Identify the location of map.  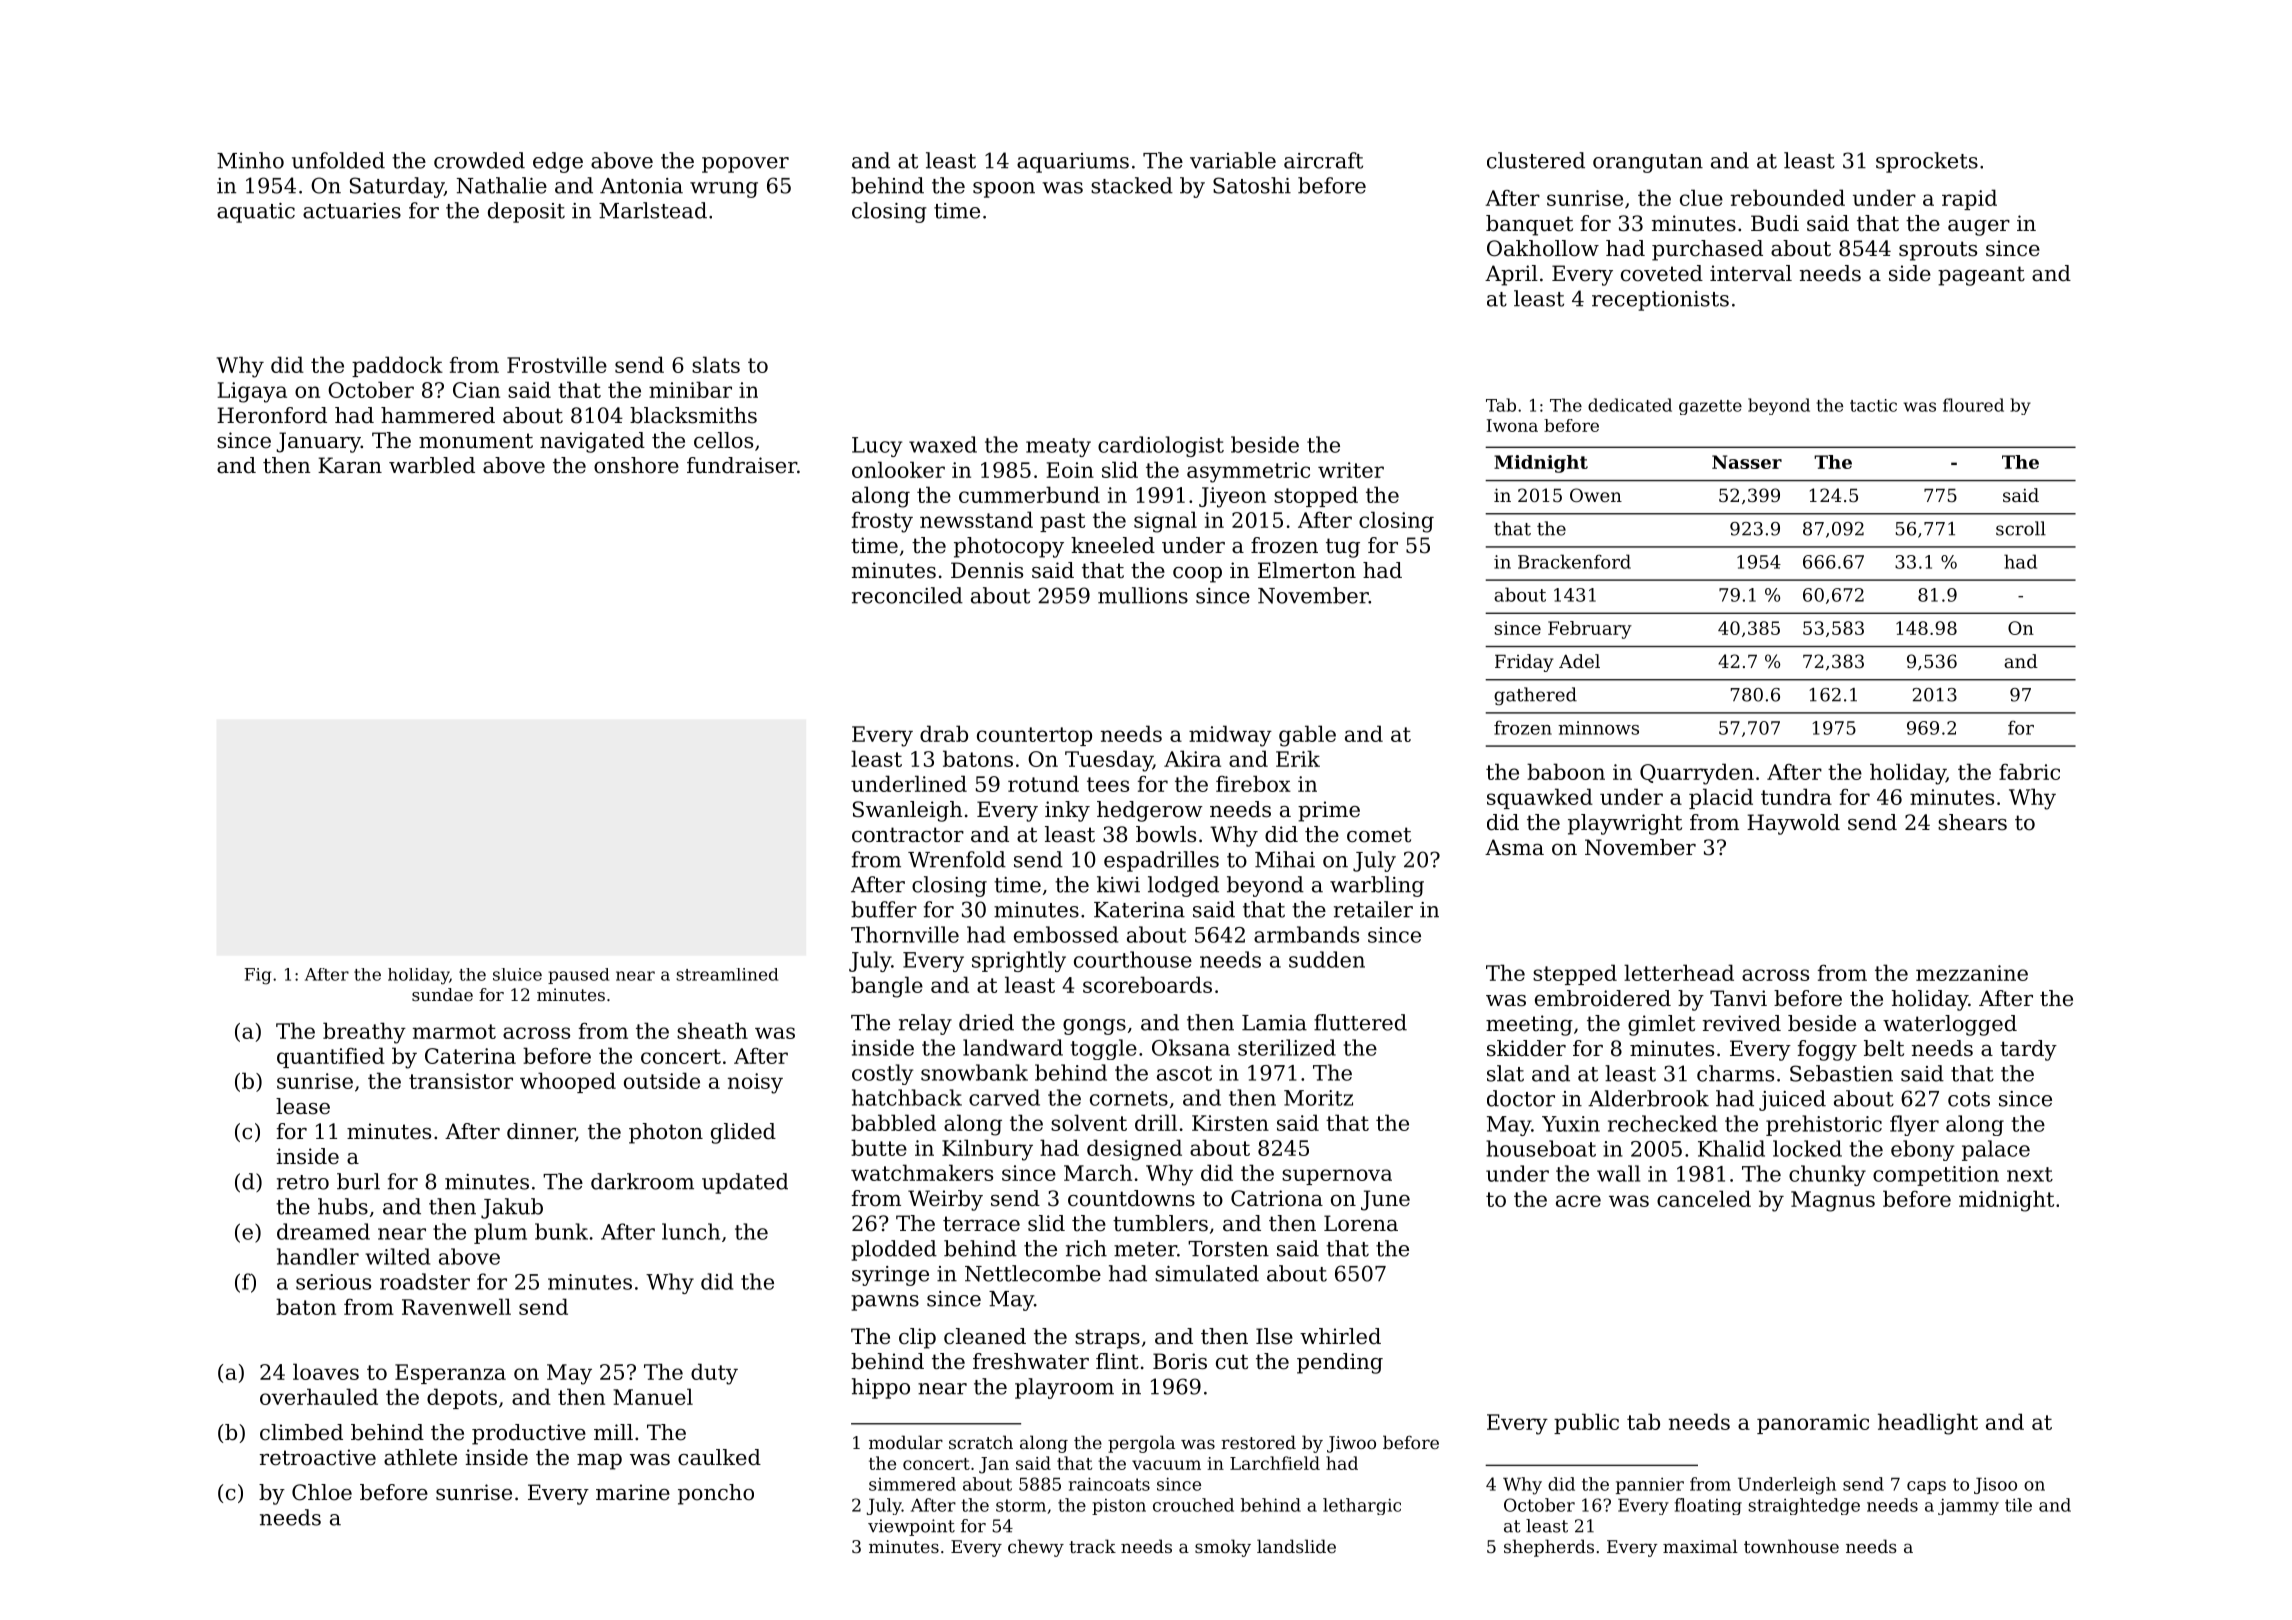
(599, 1462).
